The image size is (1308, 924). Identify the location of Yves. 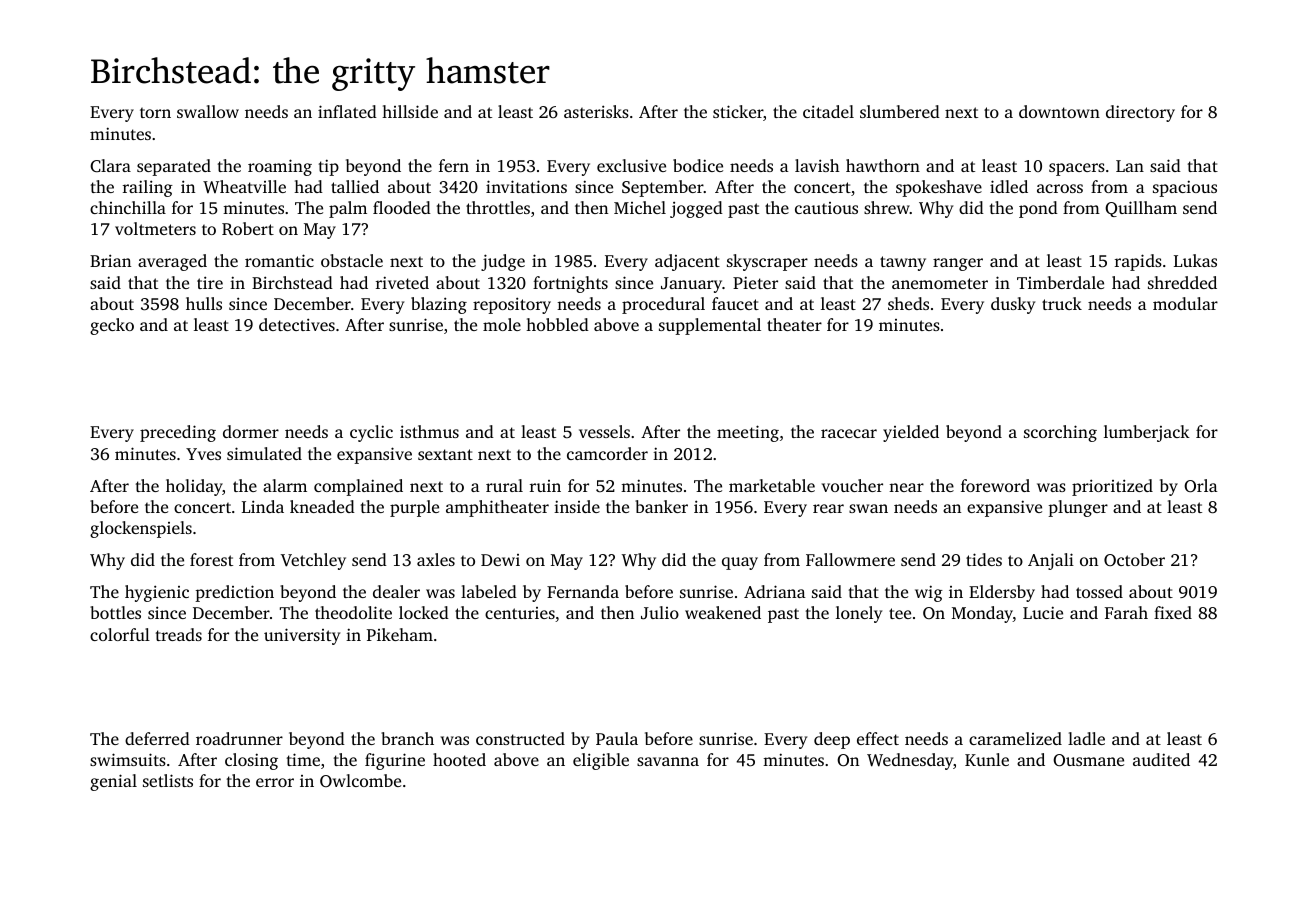
(203, 454).
